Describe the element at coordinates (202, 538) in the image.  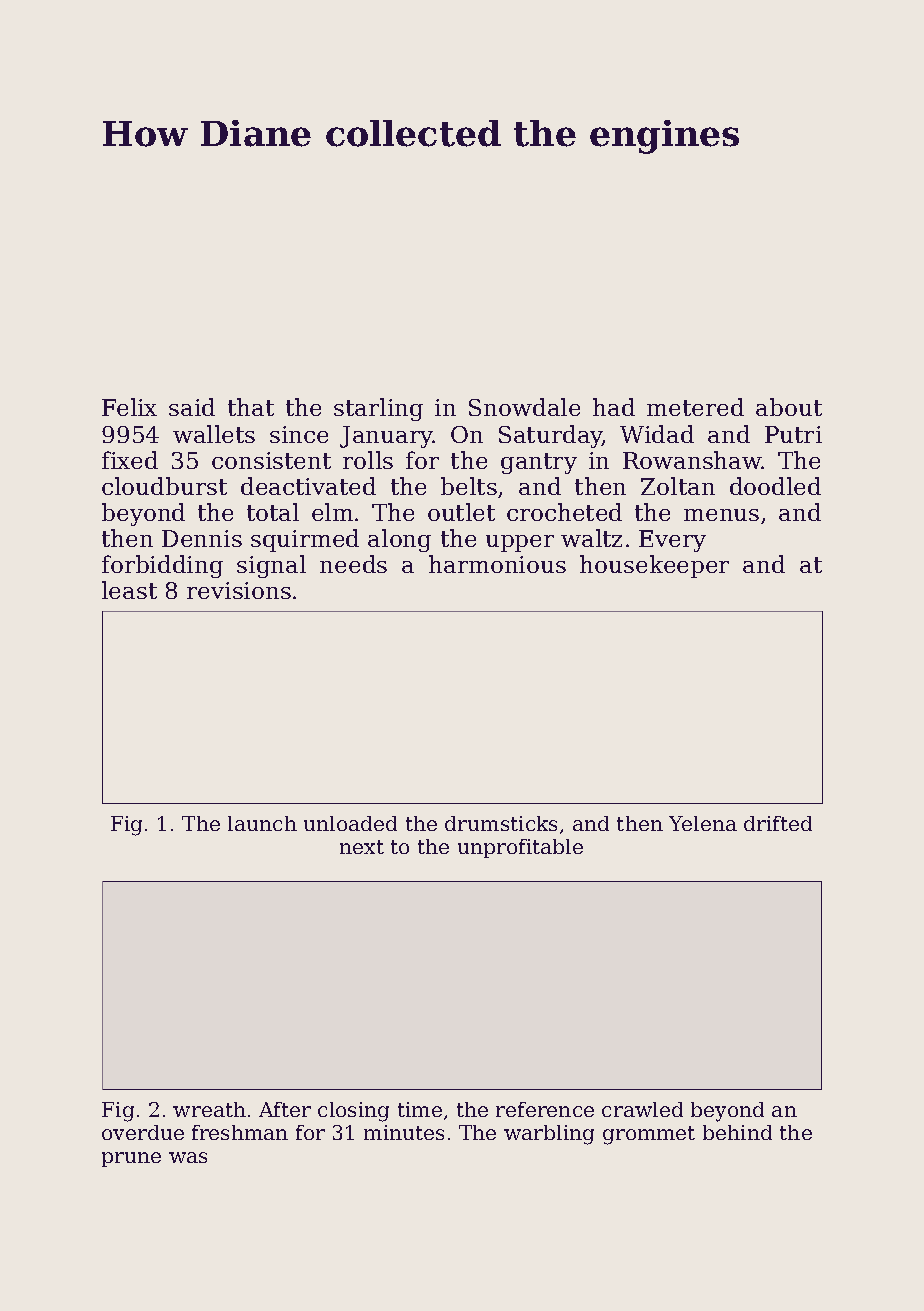
I see `Dennis` at that location.
